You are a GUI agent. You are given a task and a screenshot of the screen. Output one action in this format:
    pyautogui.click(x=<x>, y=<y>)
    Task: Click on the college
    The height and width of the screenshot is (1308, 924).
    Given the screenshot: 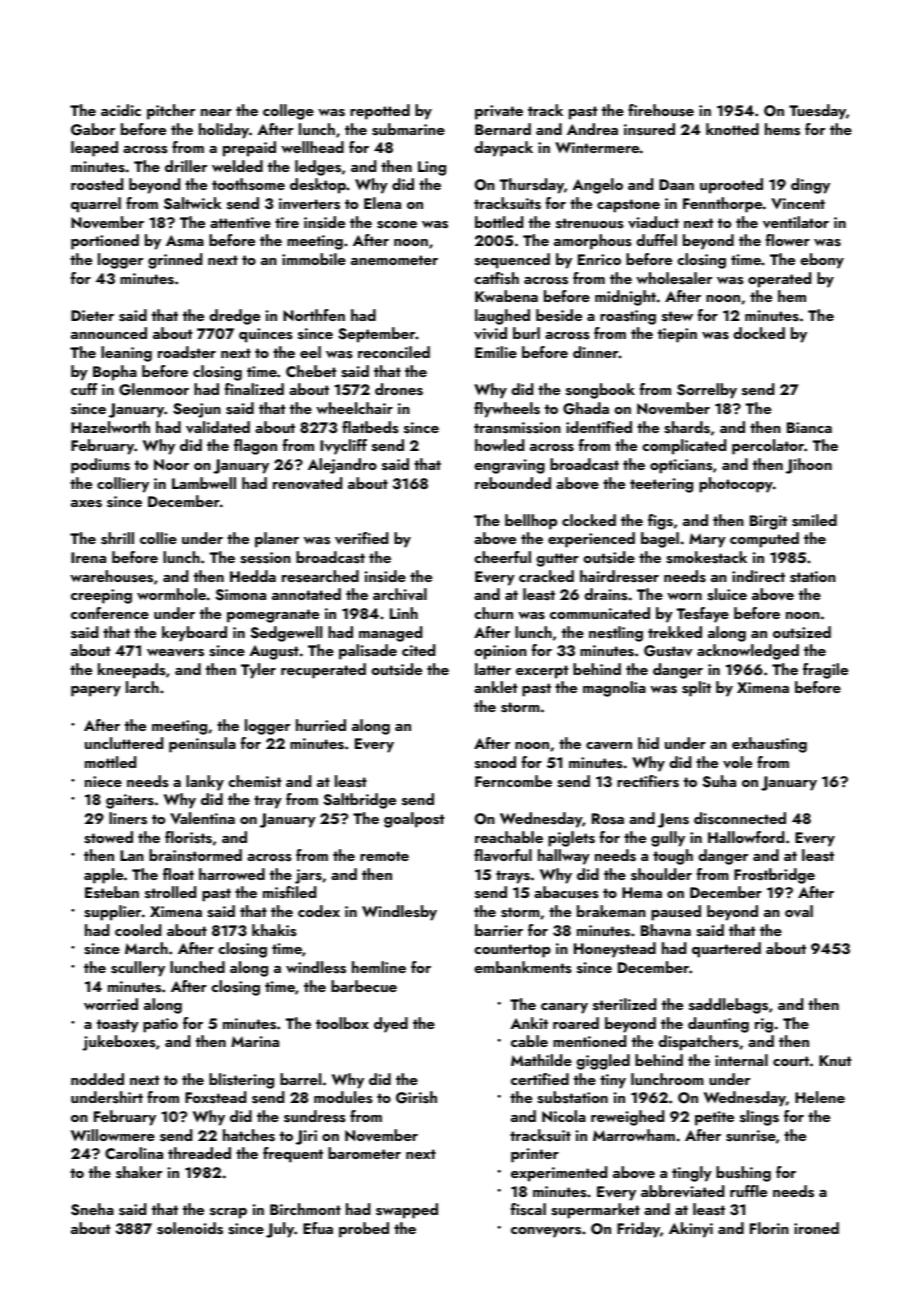 What is the action you would take?
    pyautogui.click(x=288, y=112)
